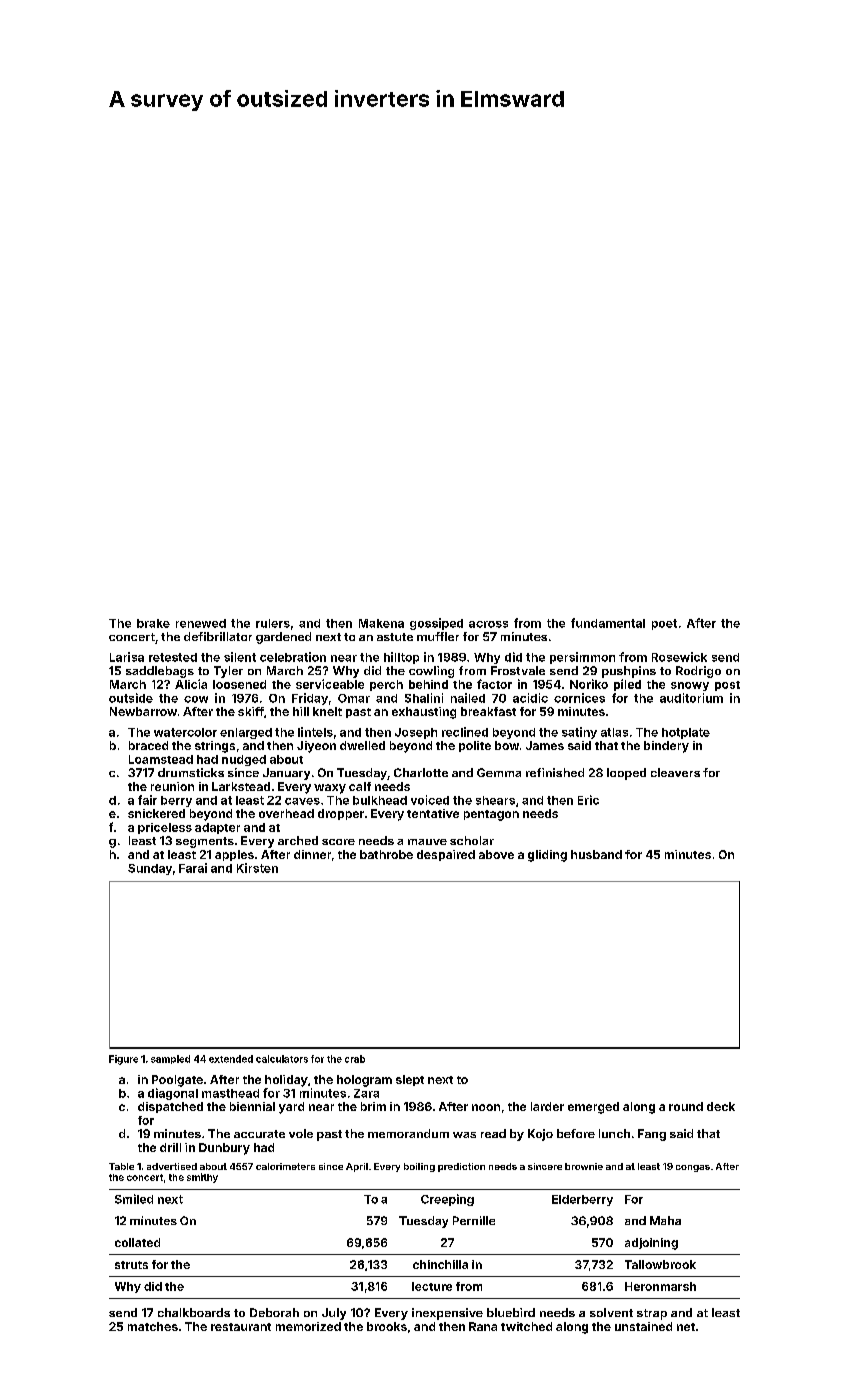 Image resolution: width=849 pixels, height=1400 pixels. What do you see at coordinates (410, 1080) in the screenshot?
I see `slept` at bounding box center [410, 1080].
